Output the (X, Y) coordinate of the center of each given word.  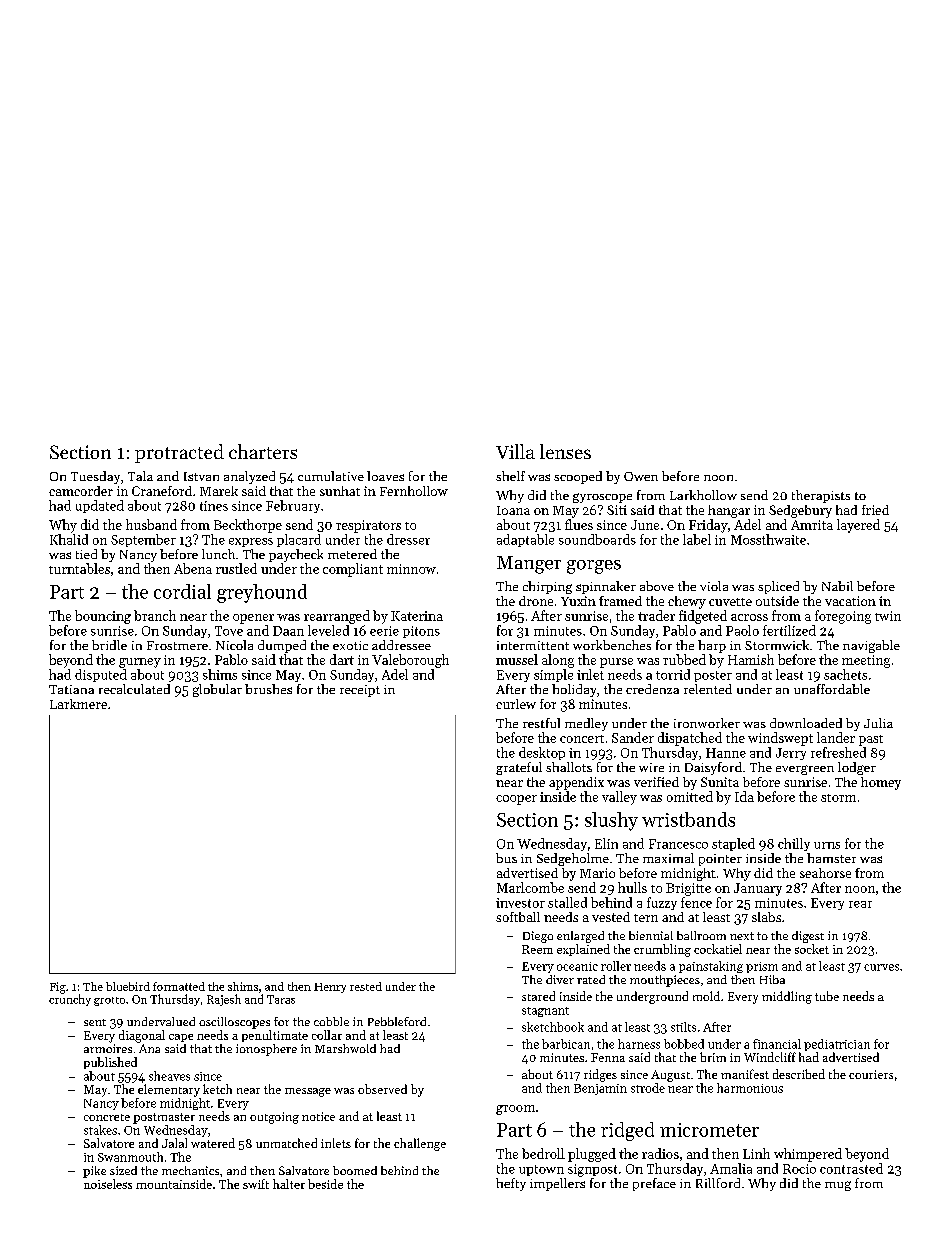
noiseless (108, 1184)
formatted (179, 986)
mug (838, 1186)
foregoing (843, 617)
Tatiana (71, 689)
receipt (360, 691)
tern (646, 918)
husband (151, 524)
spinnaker (606, 587)
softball (518, 917)
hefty (511, 1184)
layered (858, 526)
